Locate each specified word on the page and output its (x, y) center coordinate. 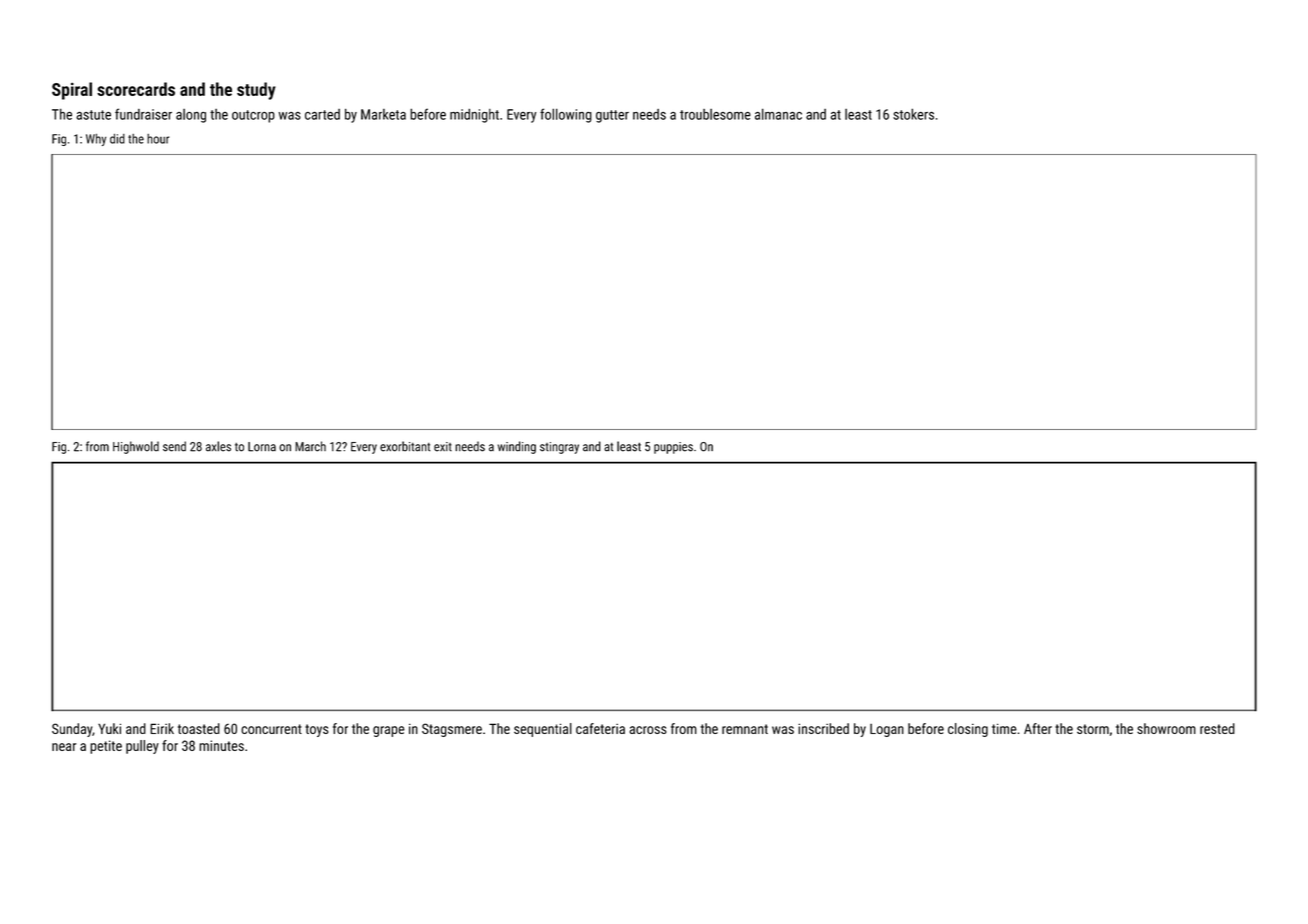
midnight (474, 116)
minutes (221, 745)
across (648, 730)
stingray (559, 448)
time (1004, 728)
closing (968, 730)
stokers (913, 114)
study (256, 91)
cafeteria (600, 728)
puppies (673, 448)
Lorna (262, 447)
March (310, 446)
